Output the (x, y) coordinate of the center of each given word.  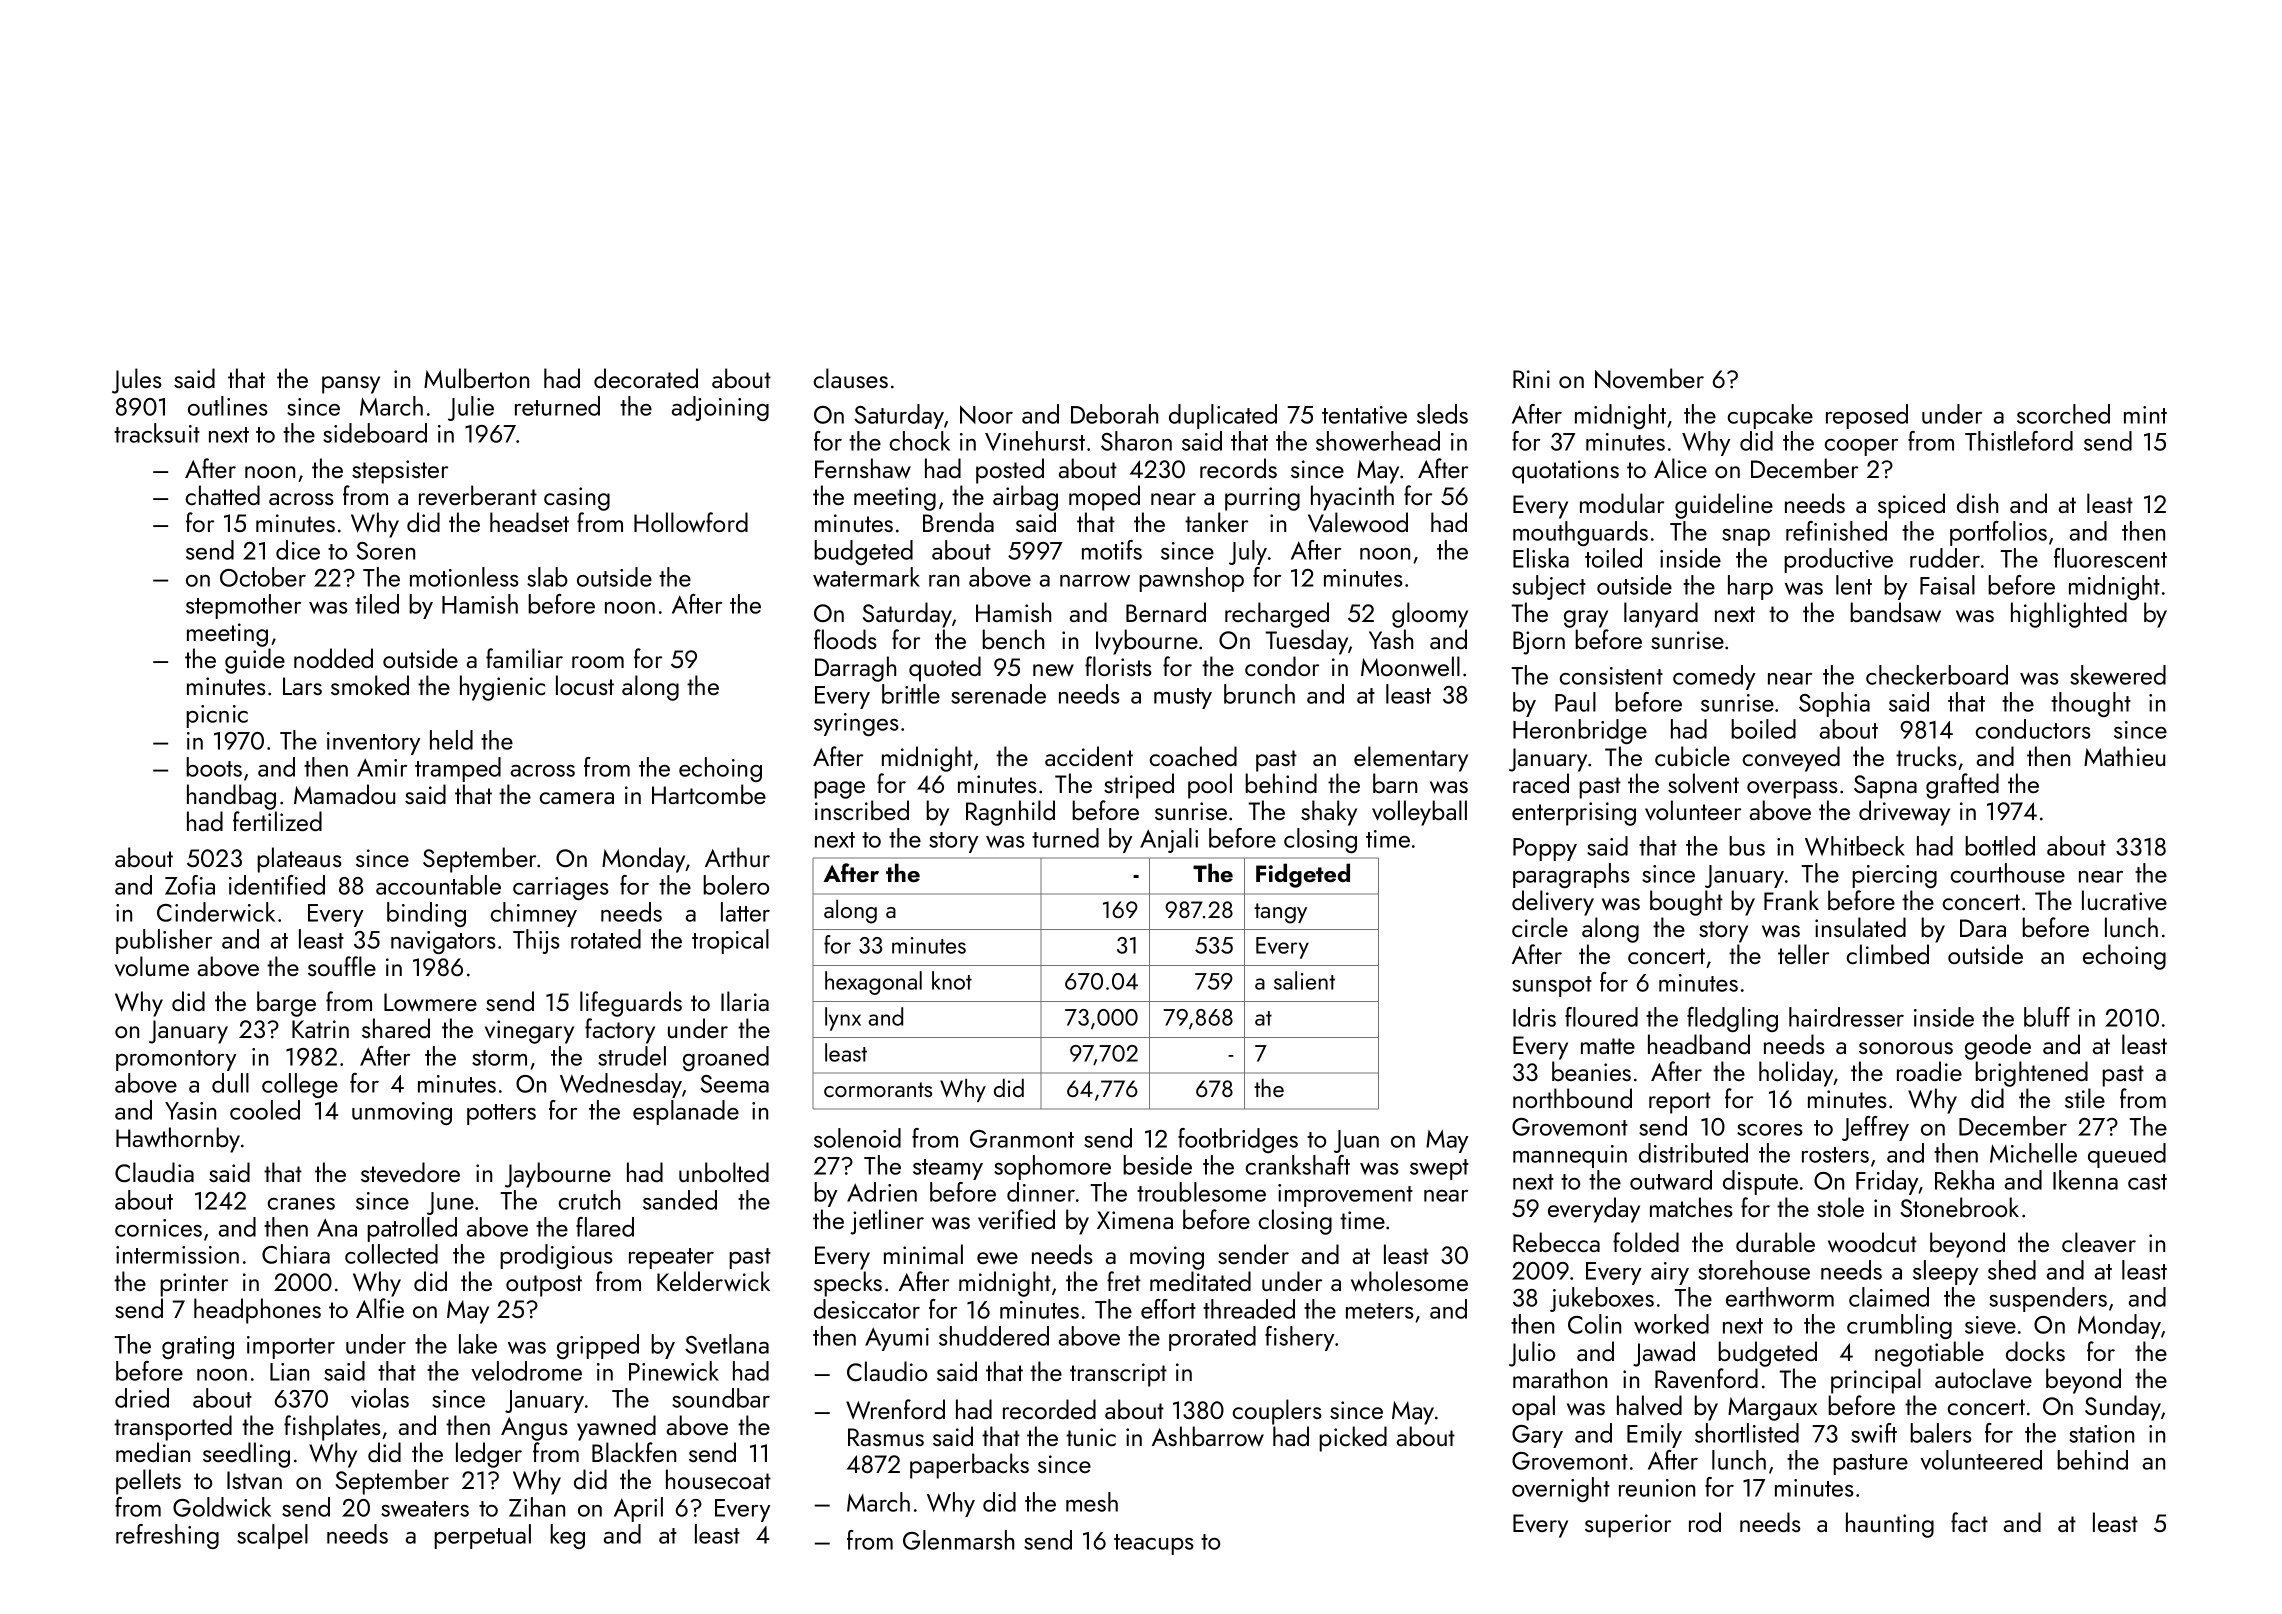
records (1238, 468)
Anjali (1169, 840)
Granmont (1022, 1139)
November (1649, 378)
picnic (217, 716)
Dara (1983, 928)
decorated (646, 378)
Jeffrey (1875, 1128)
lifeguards (631, 1004)
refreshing (167, 1536)
